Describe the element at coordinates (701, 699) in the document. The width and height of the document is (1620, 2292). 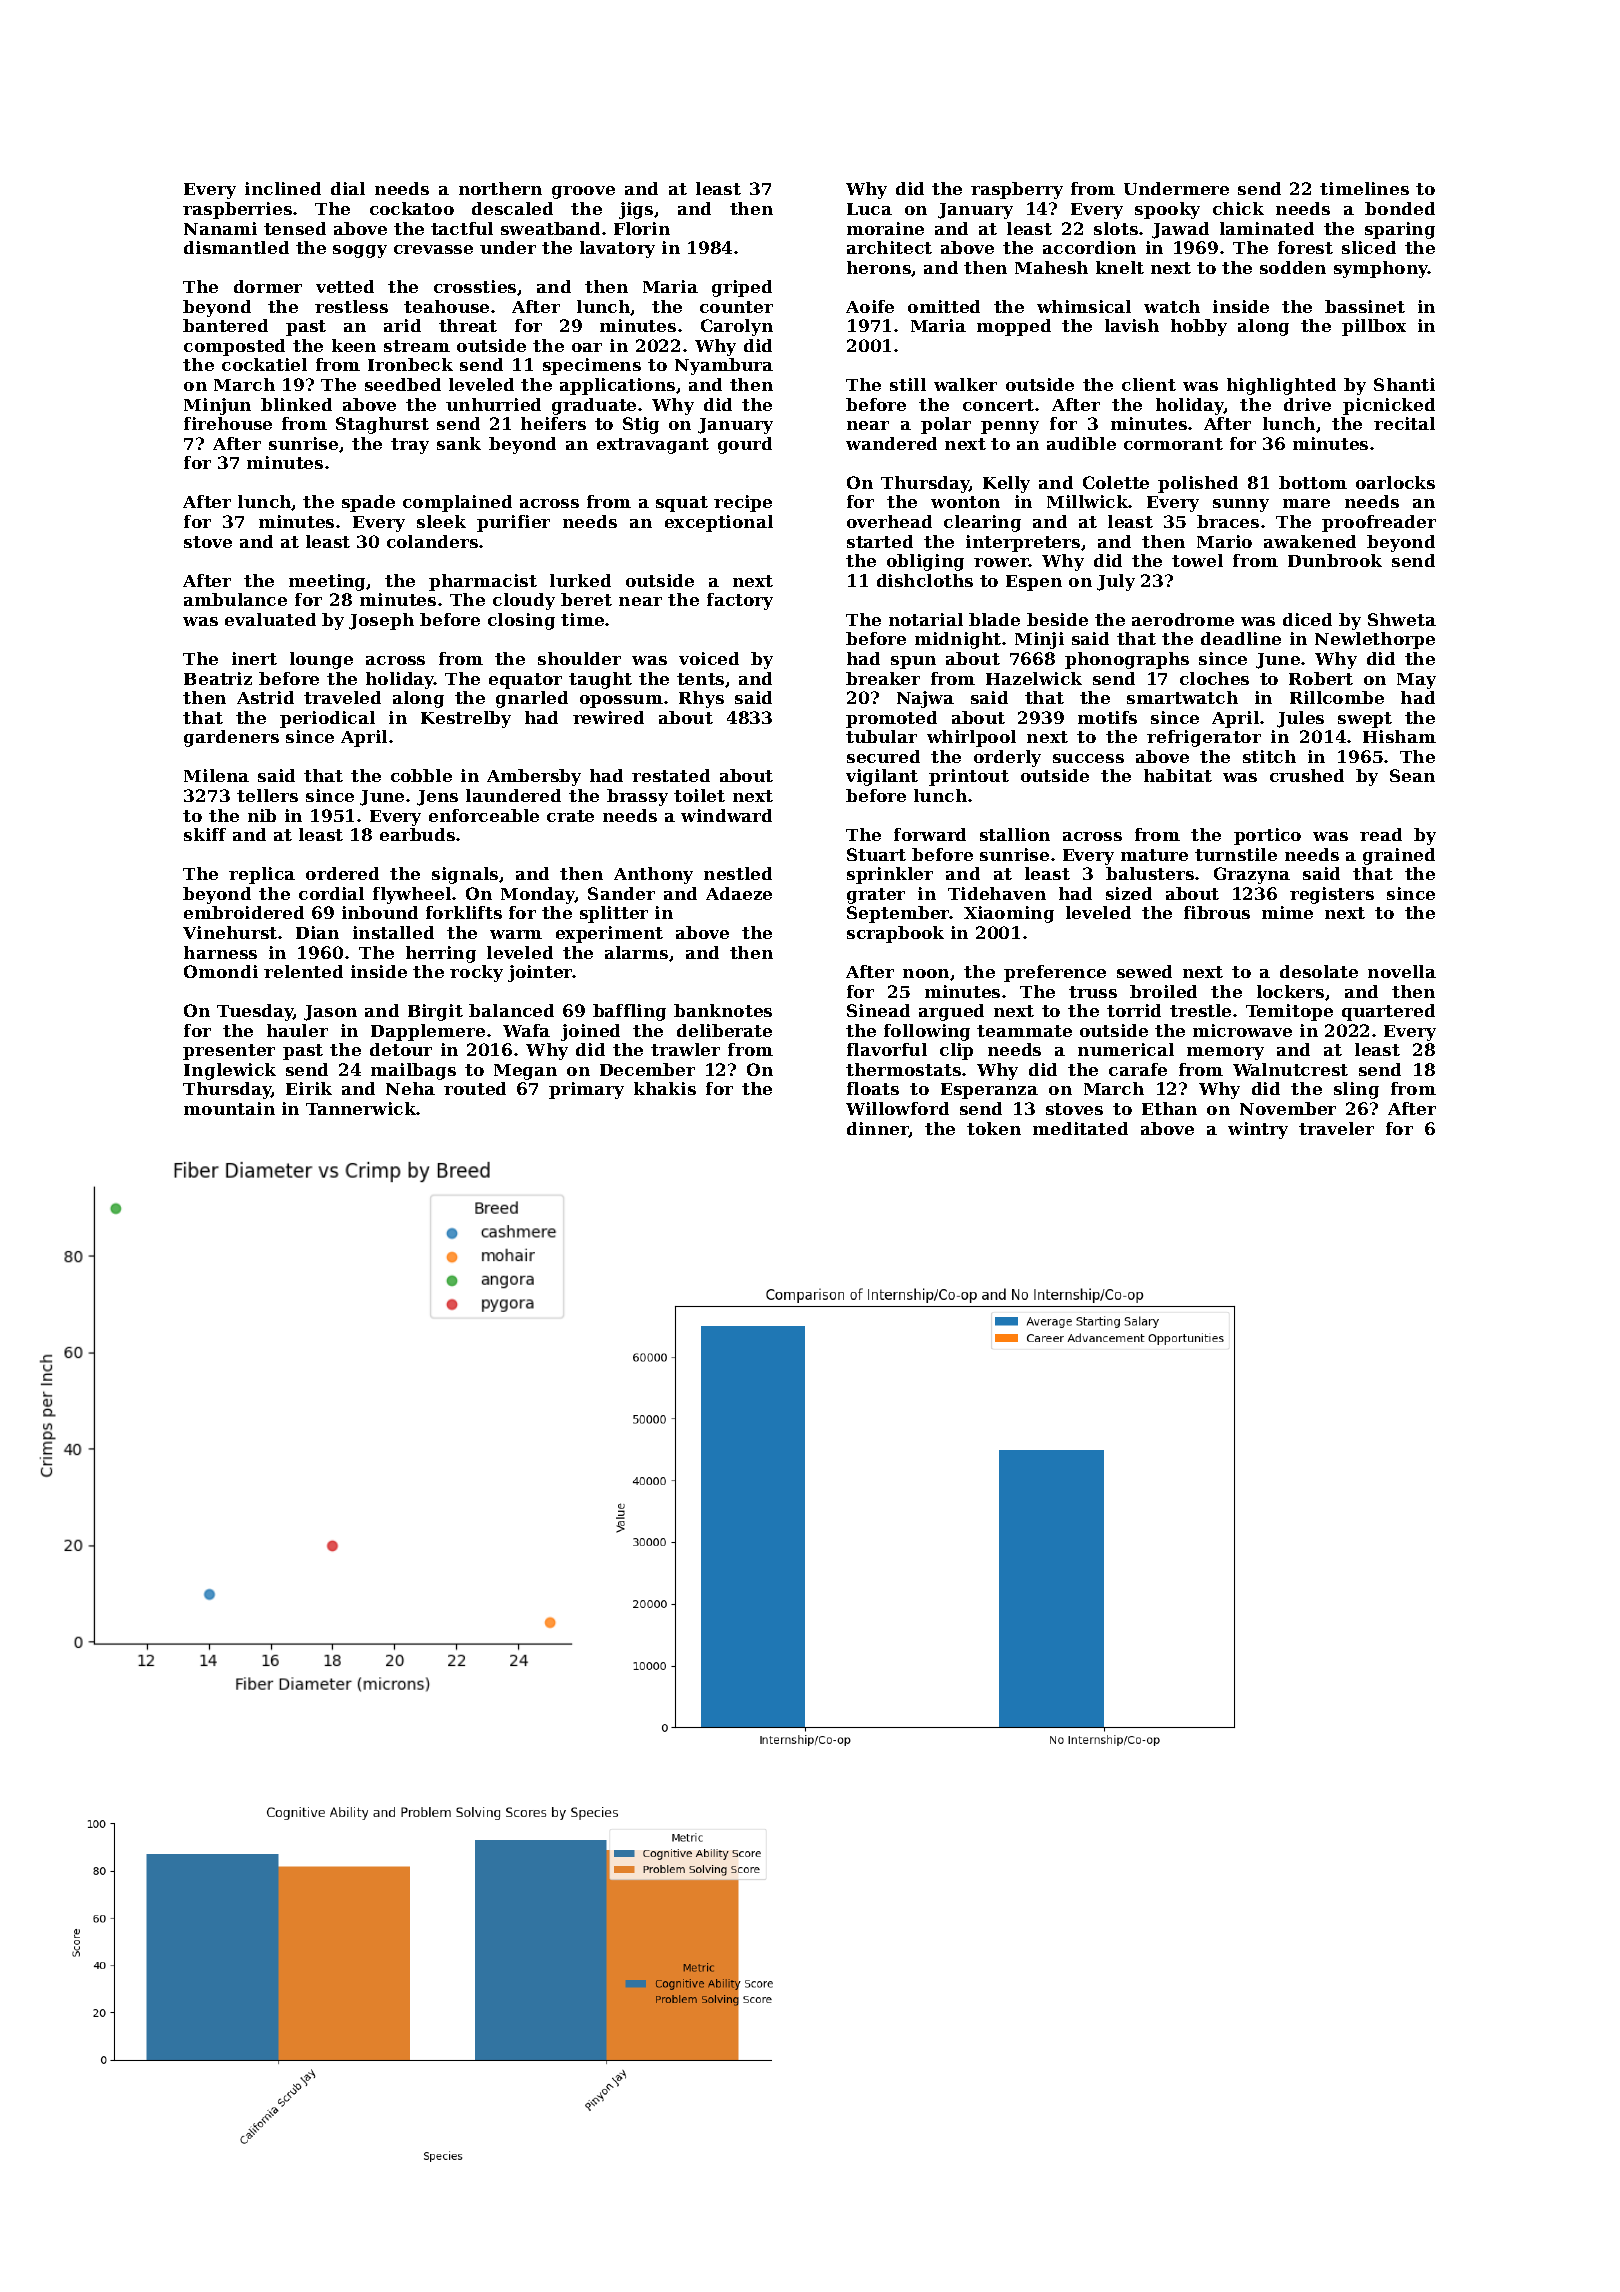
I see `Rhys` at that location.
